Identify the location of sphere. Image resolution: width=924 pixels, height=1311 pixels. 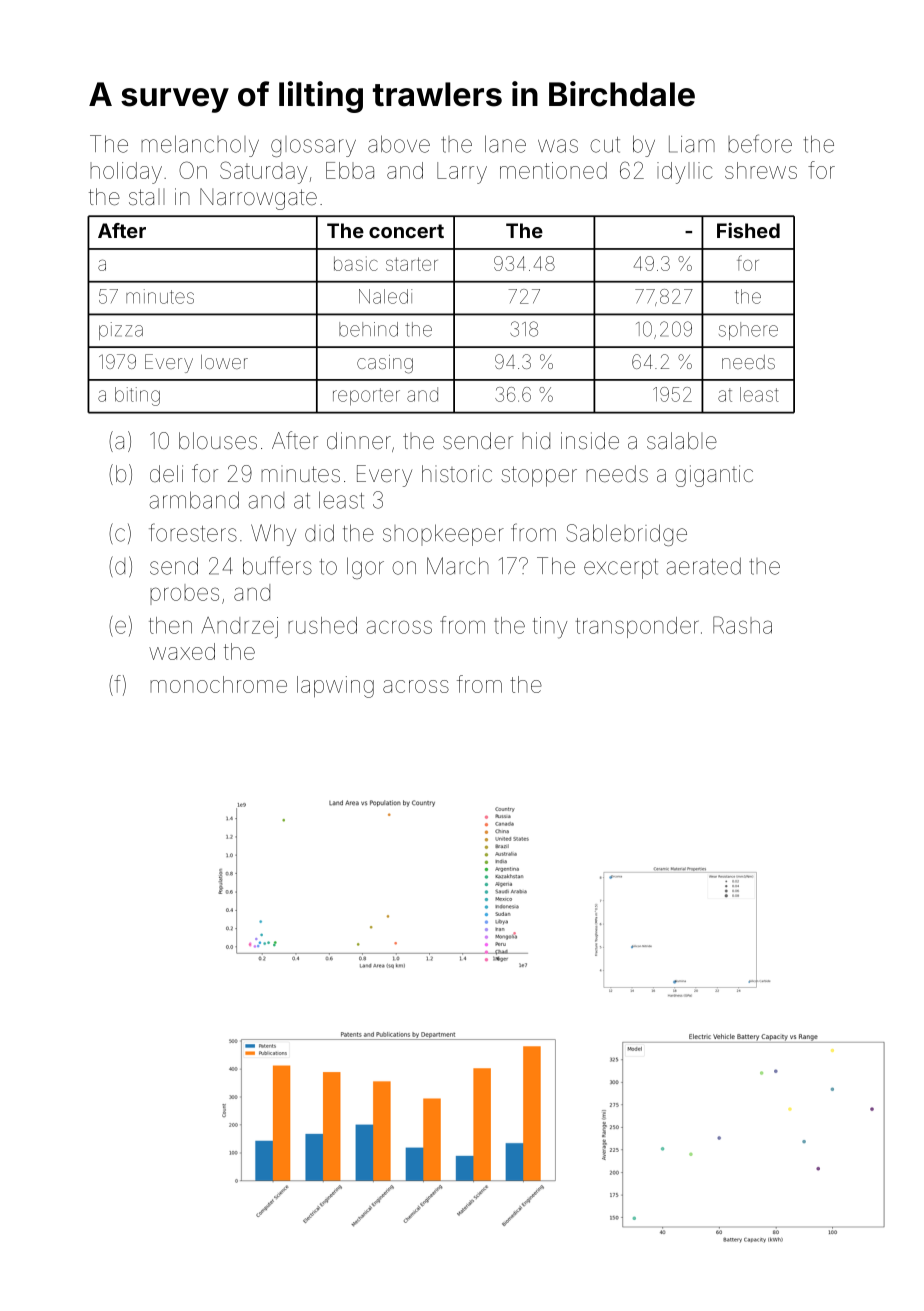
(748, 331).
